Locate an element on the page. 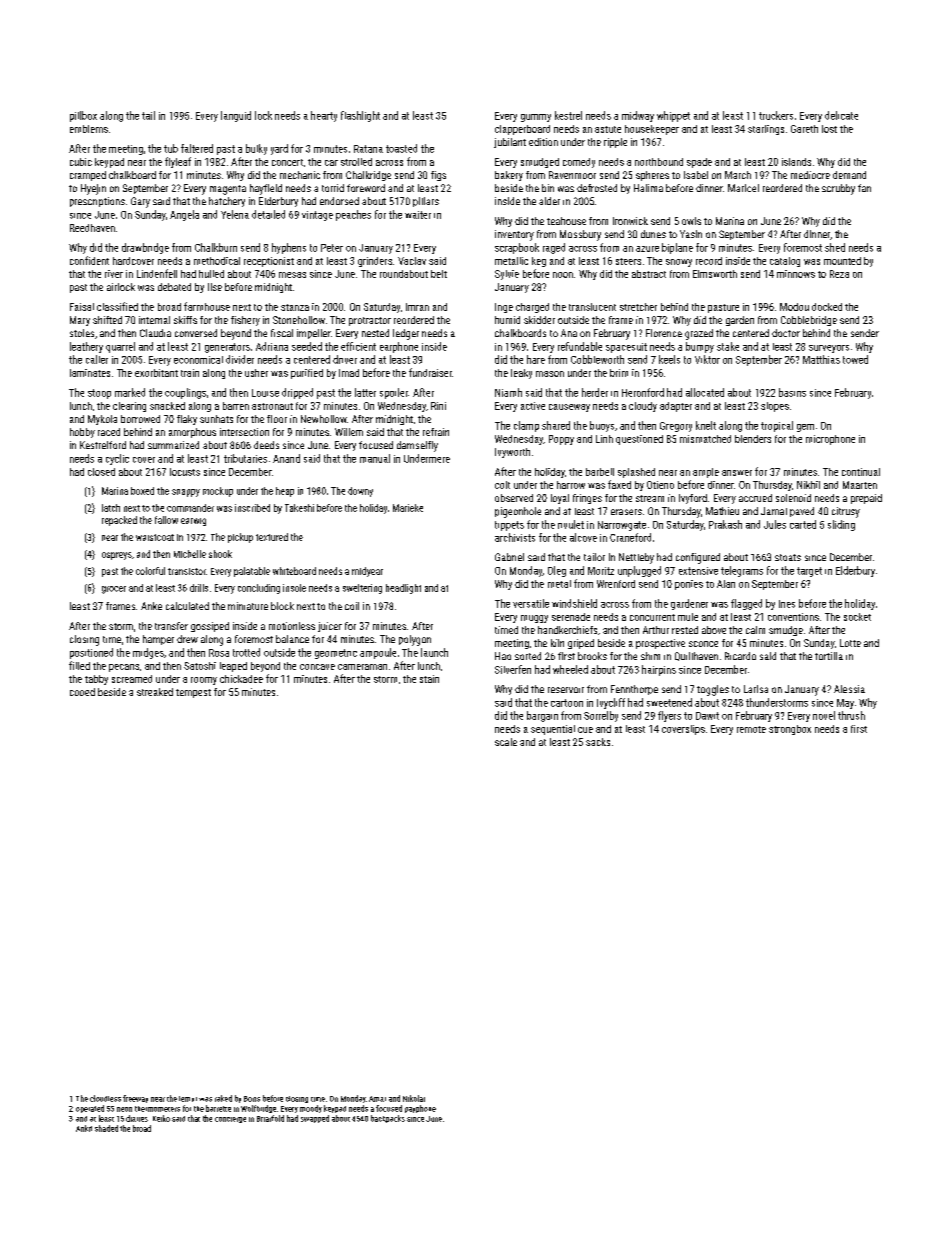 The height and width of the page is (1233, 952). pillars is located at coordinates (426, 202).
